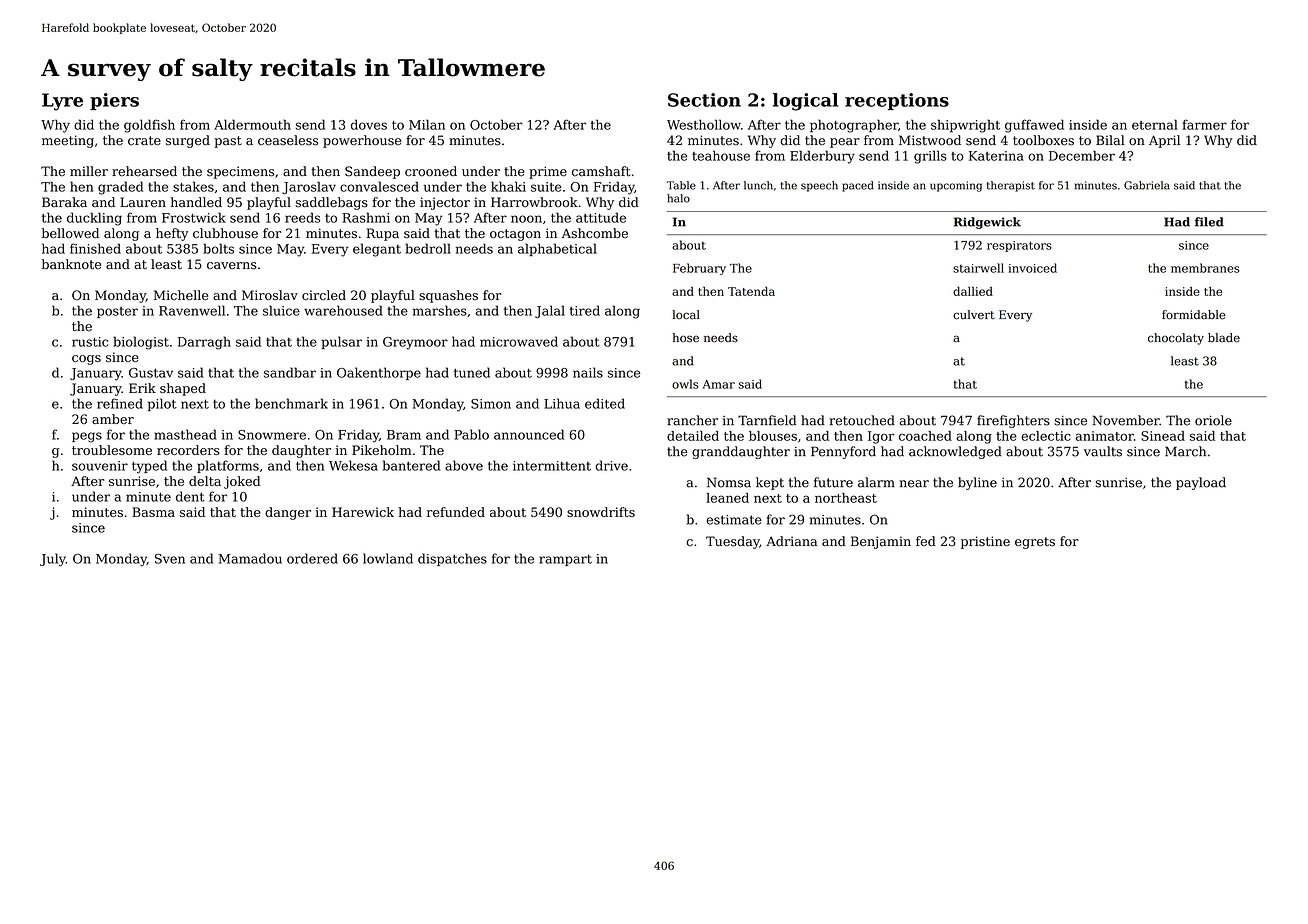 This document has height=924, width=1308. What do you see at coordinates (151, 373) in the document?
I see `Gustav` at bounding box center [151, 373].
